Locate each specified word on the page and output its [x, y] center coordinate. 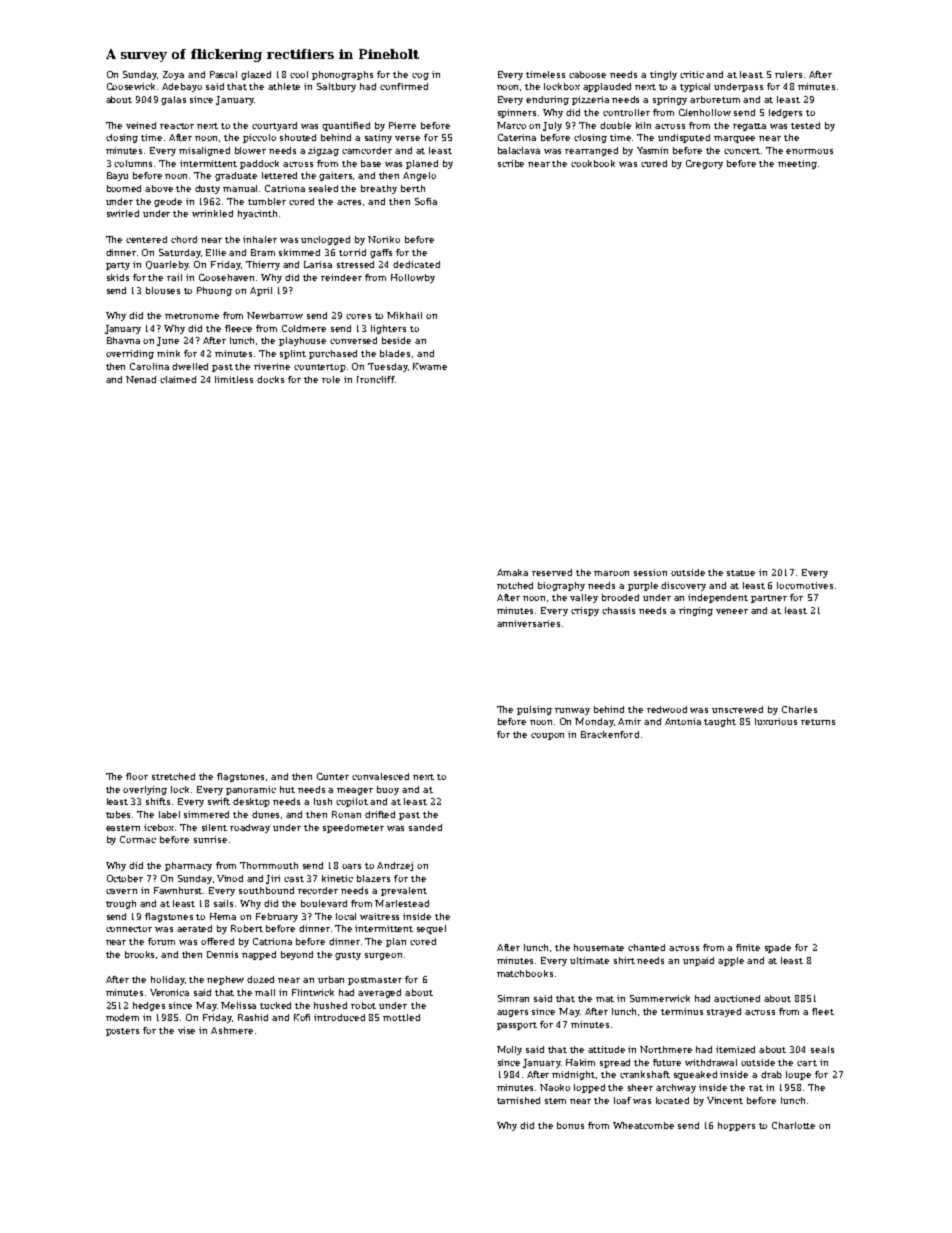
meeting [797, 164]
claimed [178, 379]
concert [742, 151]
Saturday [180, 253]
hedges [149, 1006]
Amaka [512, 572]
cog [420, 76]
